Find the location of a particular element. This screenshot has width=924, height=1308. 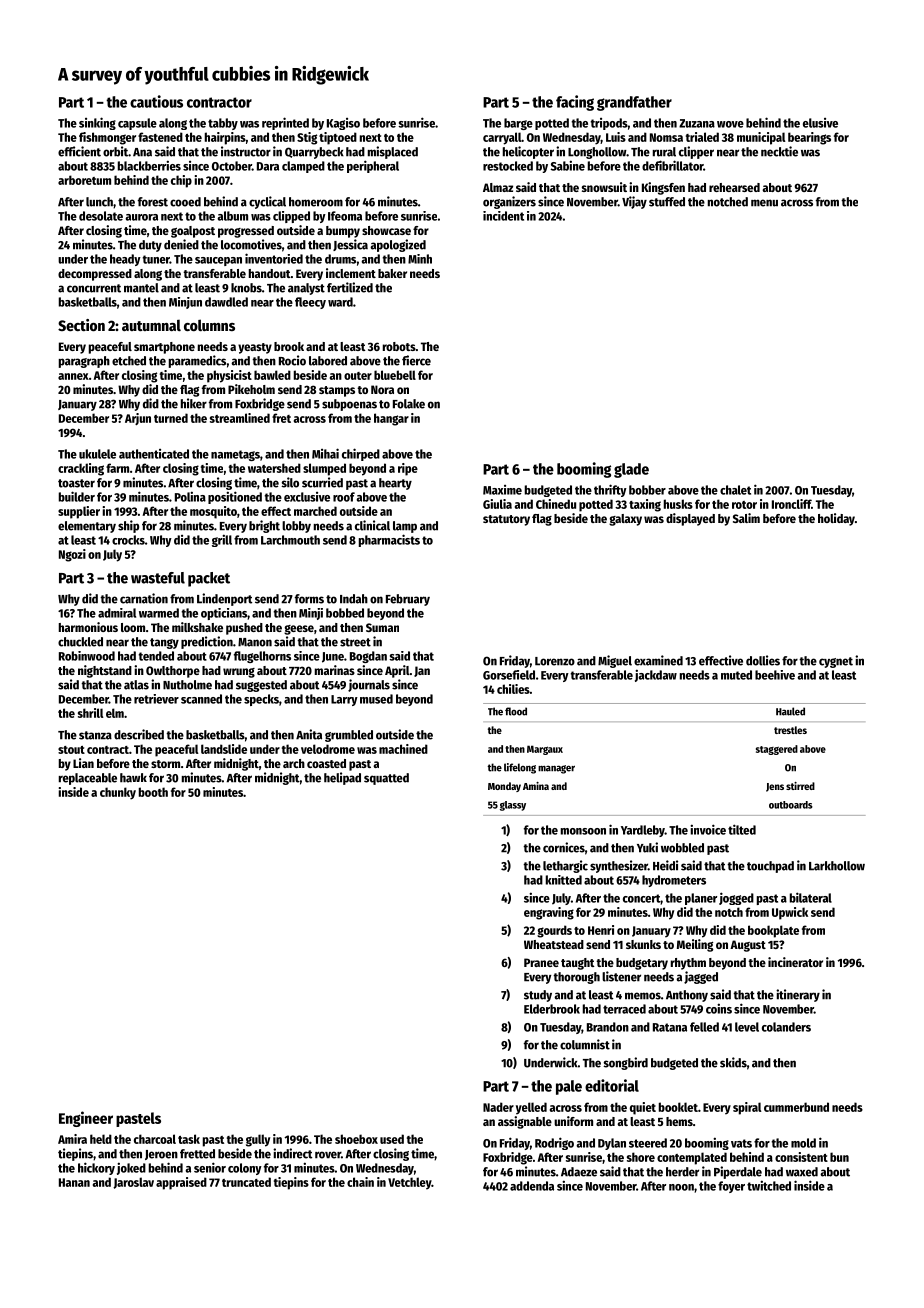

clinical is located at coordinates (372, 525).
